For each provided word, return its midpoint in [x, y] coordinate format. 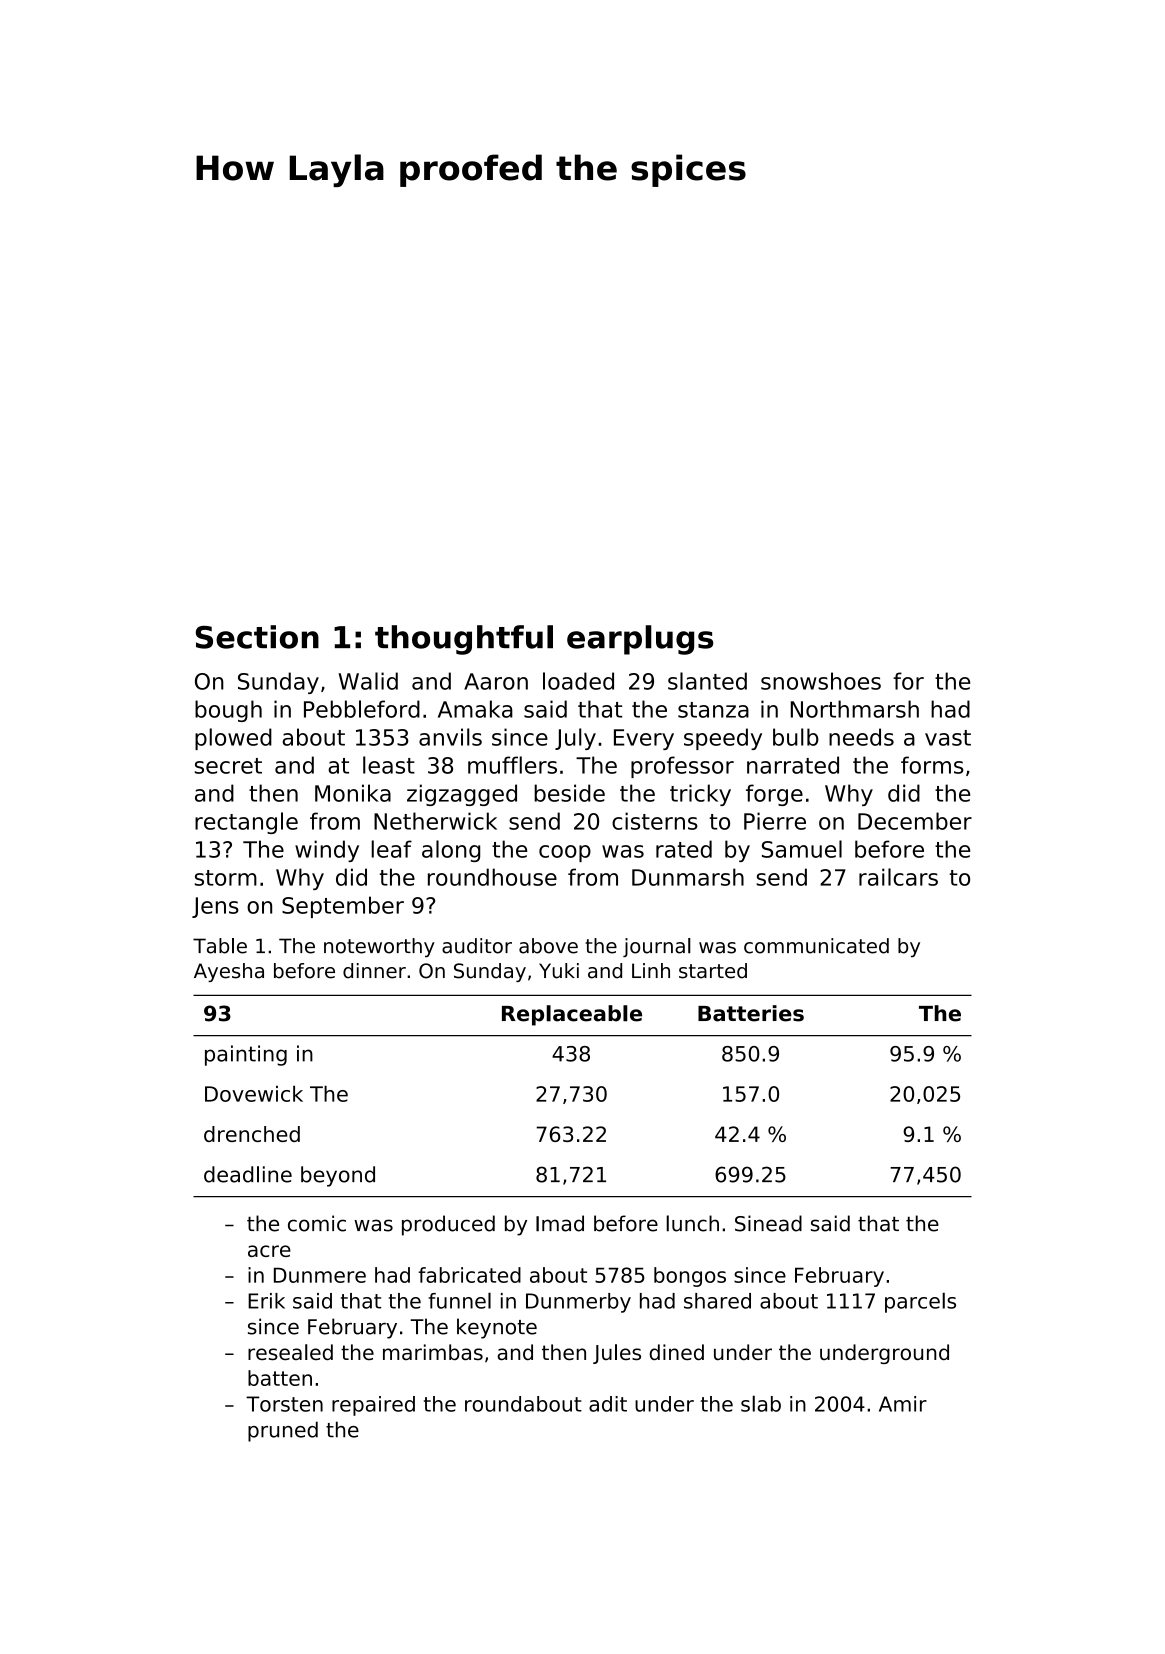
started [713, 971]
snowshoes [821, 681]
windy [327, 851]
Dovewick [254, 1093]
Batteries [751, 1013]
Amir [903, 1404]
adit [608, 1404]
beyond [338, 1176]
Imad [560, 1223]
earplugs [640, 640]
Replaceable [572, 1015]
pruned [283, 1431]
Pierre [775, 821]
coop [565, 853]
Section [257, 637]
